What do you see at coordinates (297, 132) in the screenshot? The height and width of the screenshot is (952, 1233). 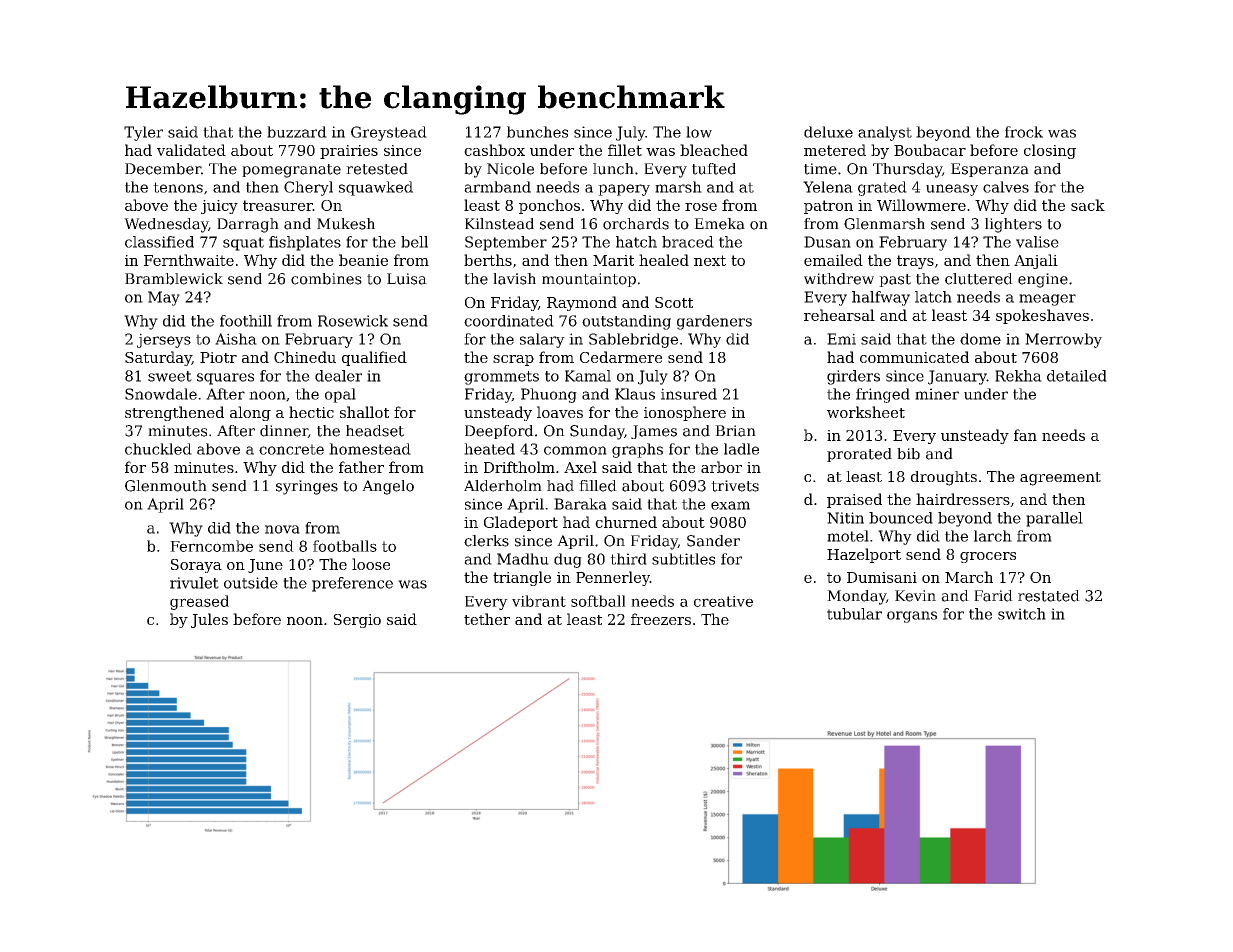 I see `buzzard` at bounding box center [297, 132].
